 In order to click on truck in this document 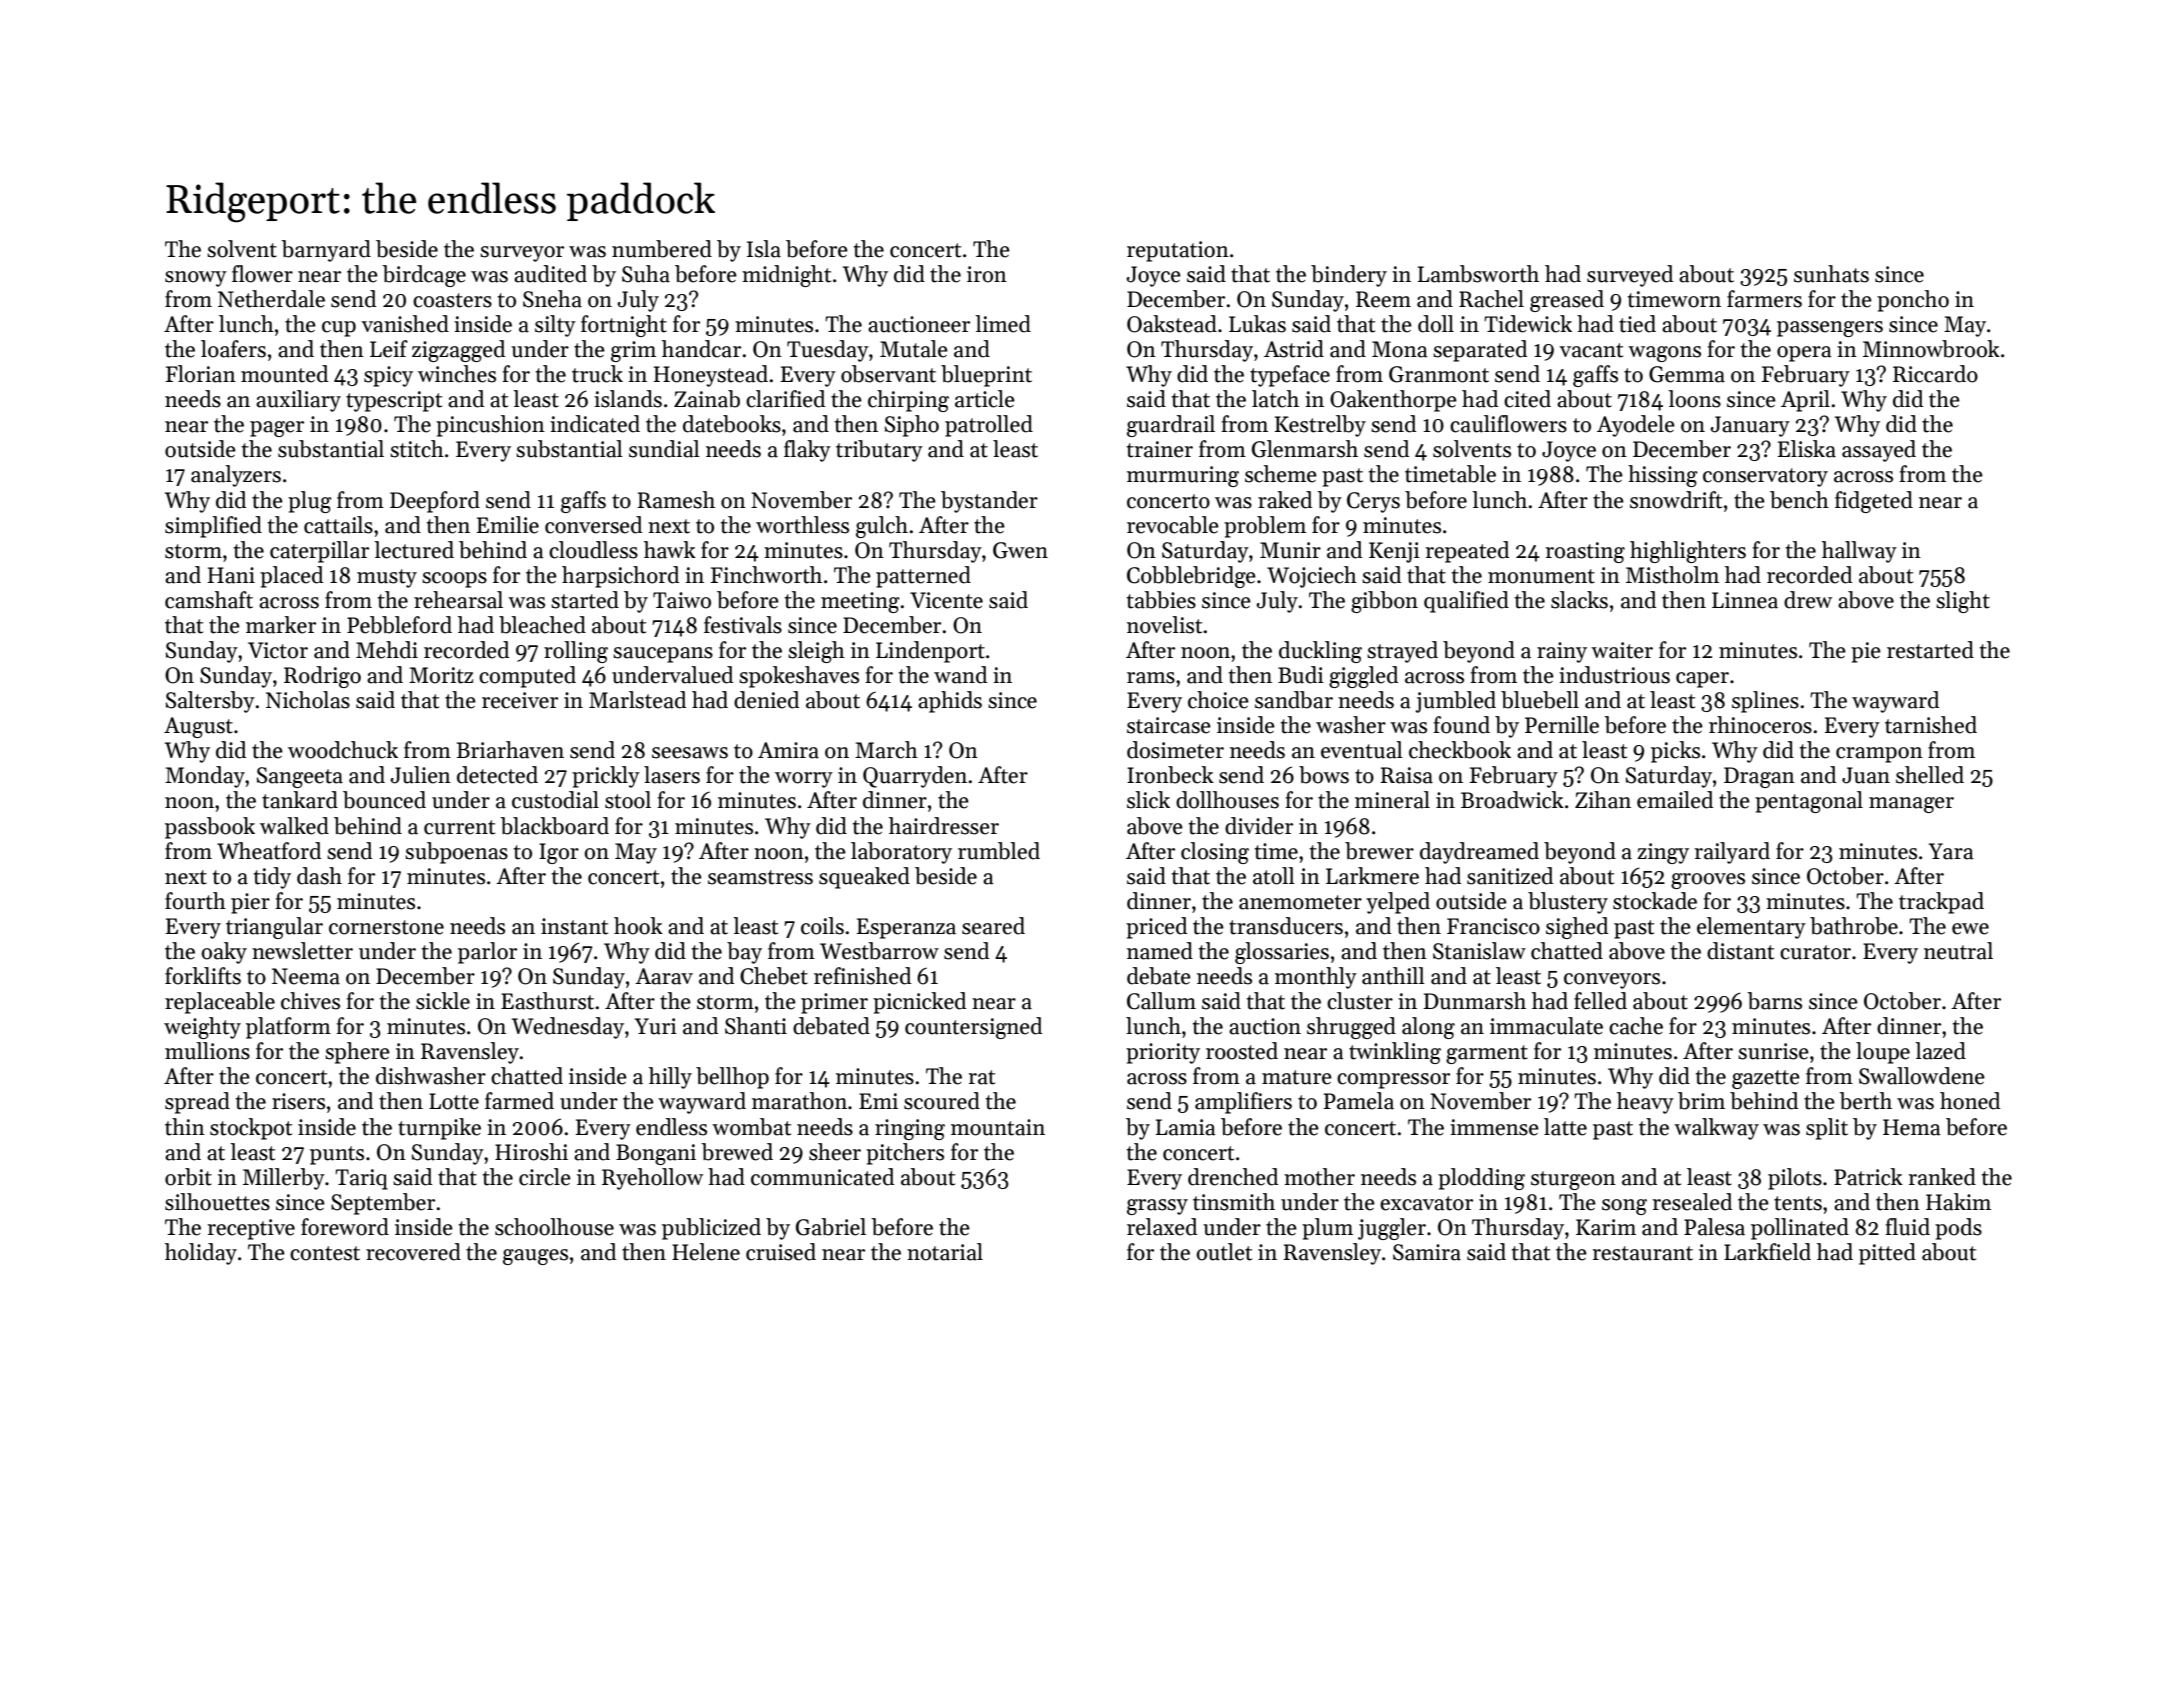, I will do `click(597, 374)`.
